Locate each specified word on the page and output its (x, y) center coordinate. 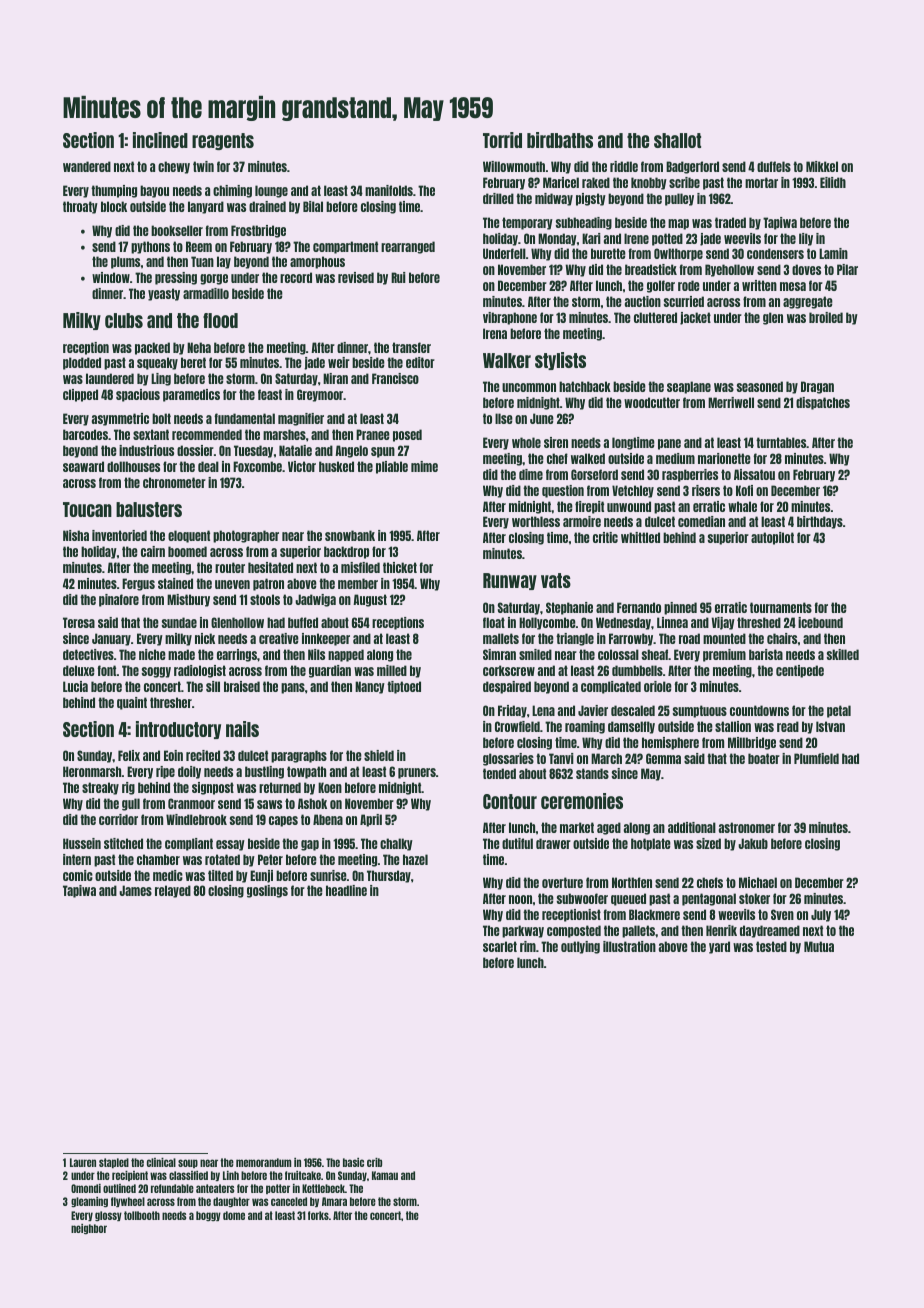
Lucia (75, 686)
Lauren (83, 1162)
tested (771, 946)
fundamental (244, 418)
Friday (512, 711)
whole (526, 442)
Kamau (385, 1175)
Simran (499, 654)
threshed (759, 622)
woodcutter (652, 402)
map (678, 224)
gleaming (89, 1202)
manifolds (389, 190)
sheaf (655, 654)
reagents (223, 141)
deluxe (79, 670)
